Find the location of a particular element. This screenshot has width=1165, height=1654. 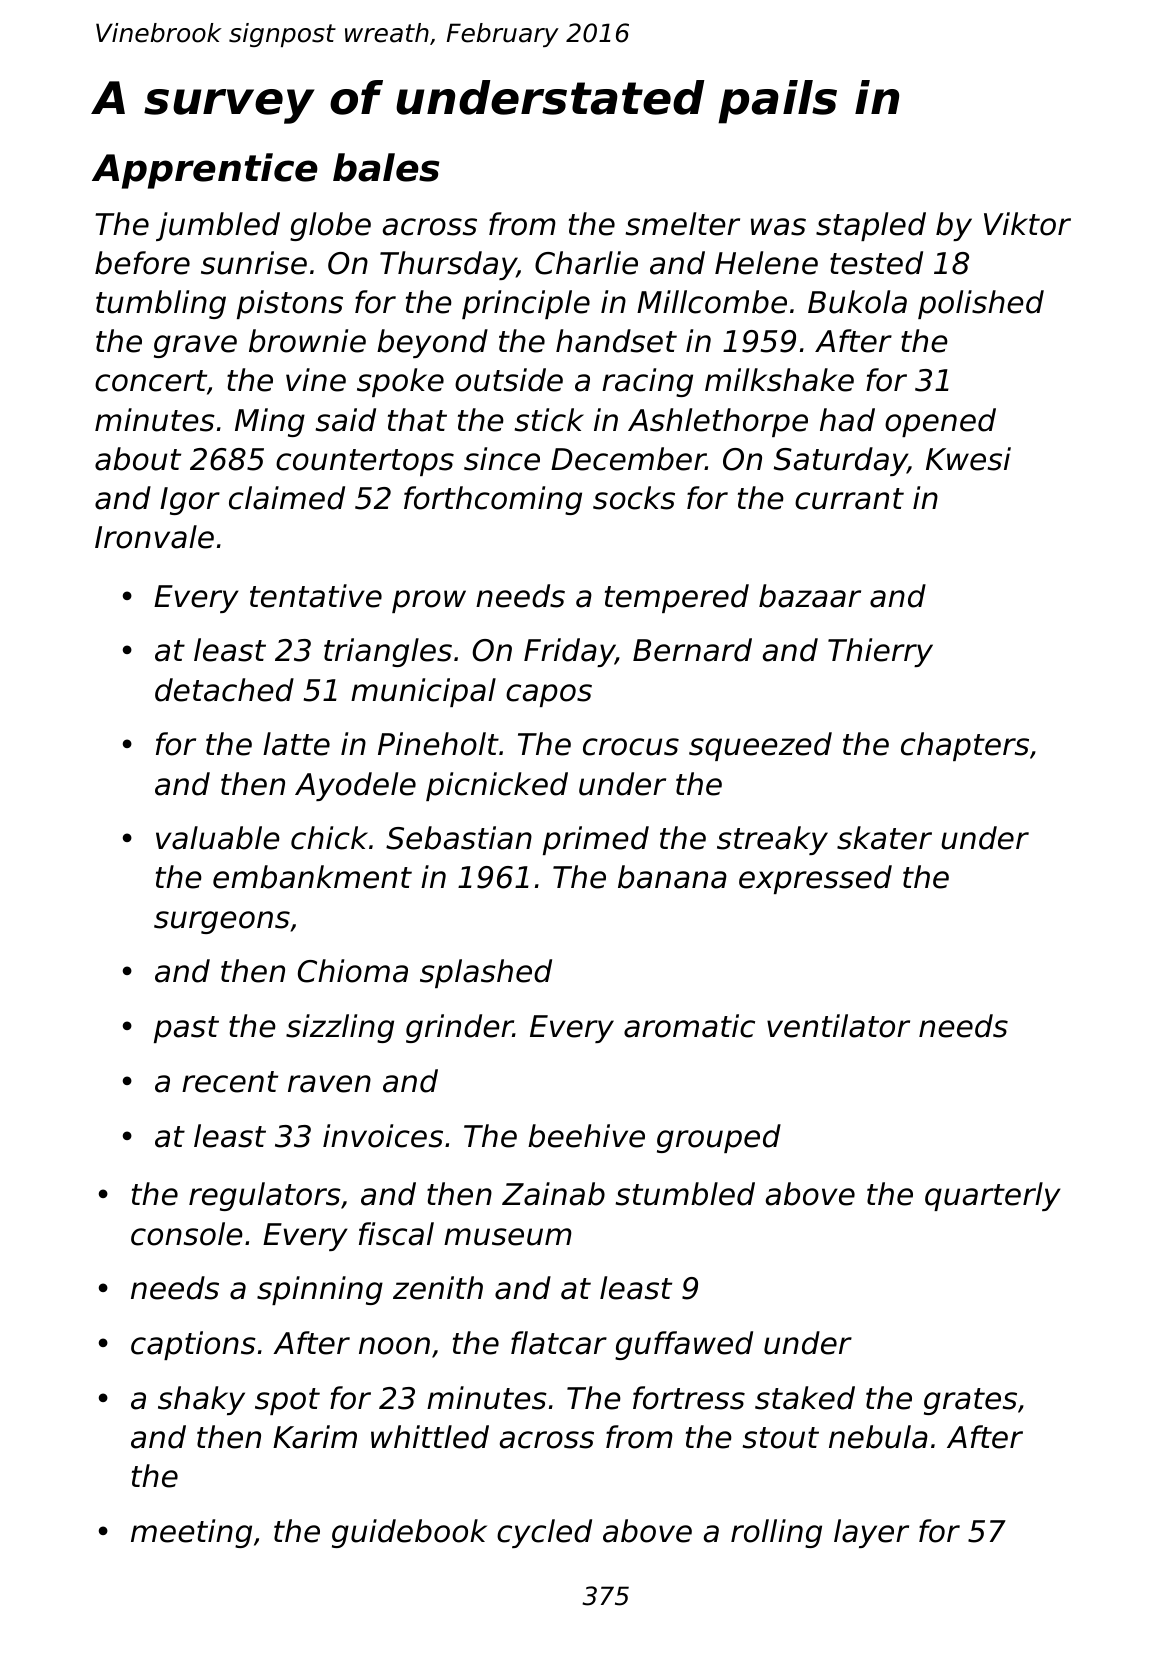

grates is located at coordinates (970, 1401).
